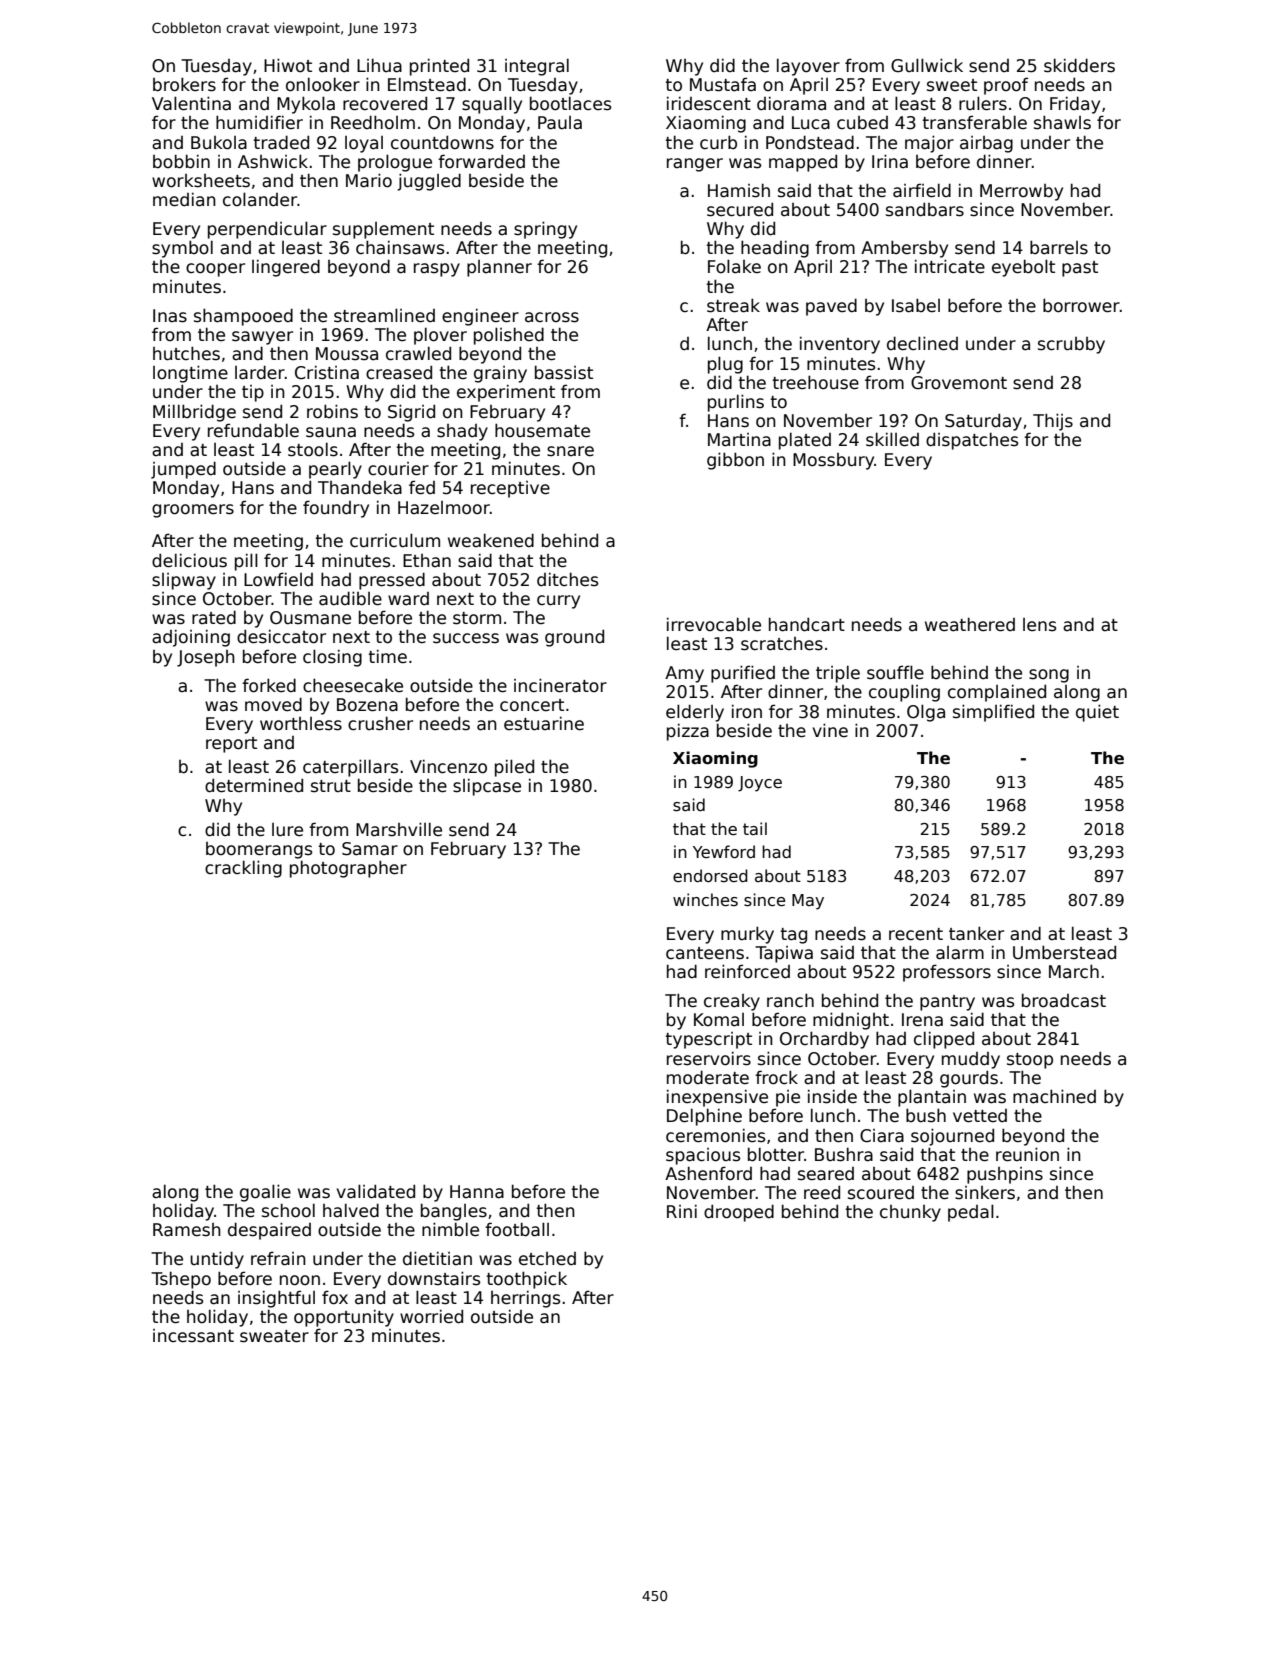  Describe the element at coordinates (526, 1280) in the image. I see `toothpick` at that location.
